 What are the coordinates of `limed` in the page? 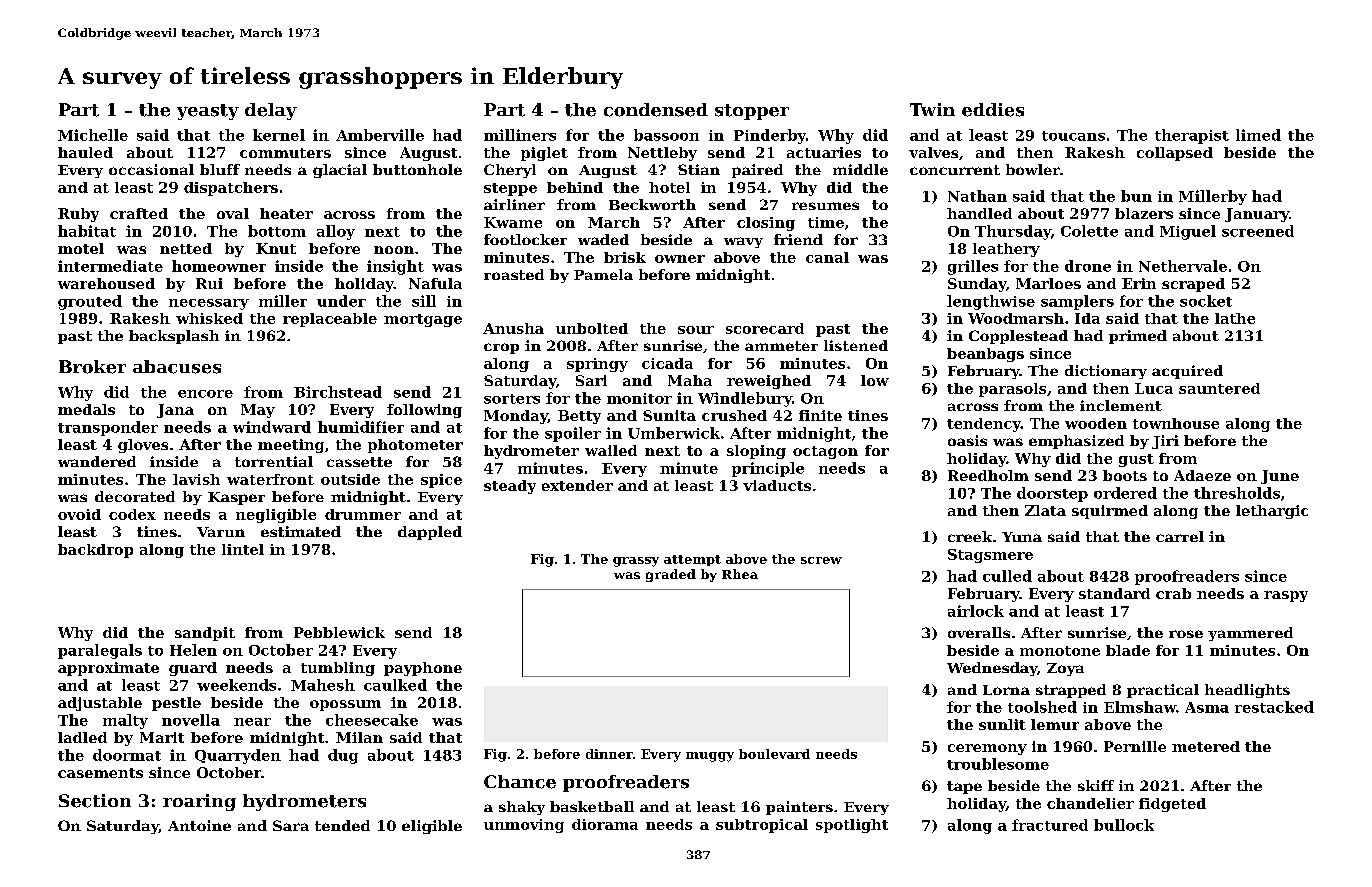 It's located at (1258, 135).
